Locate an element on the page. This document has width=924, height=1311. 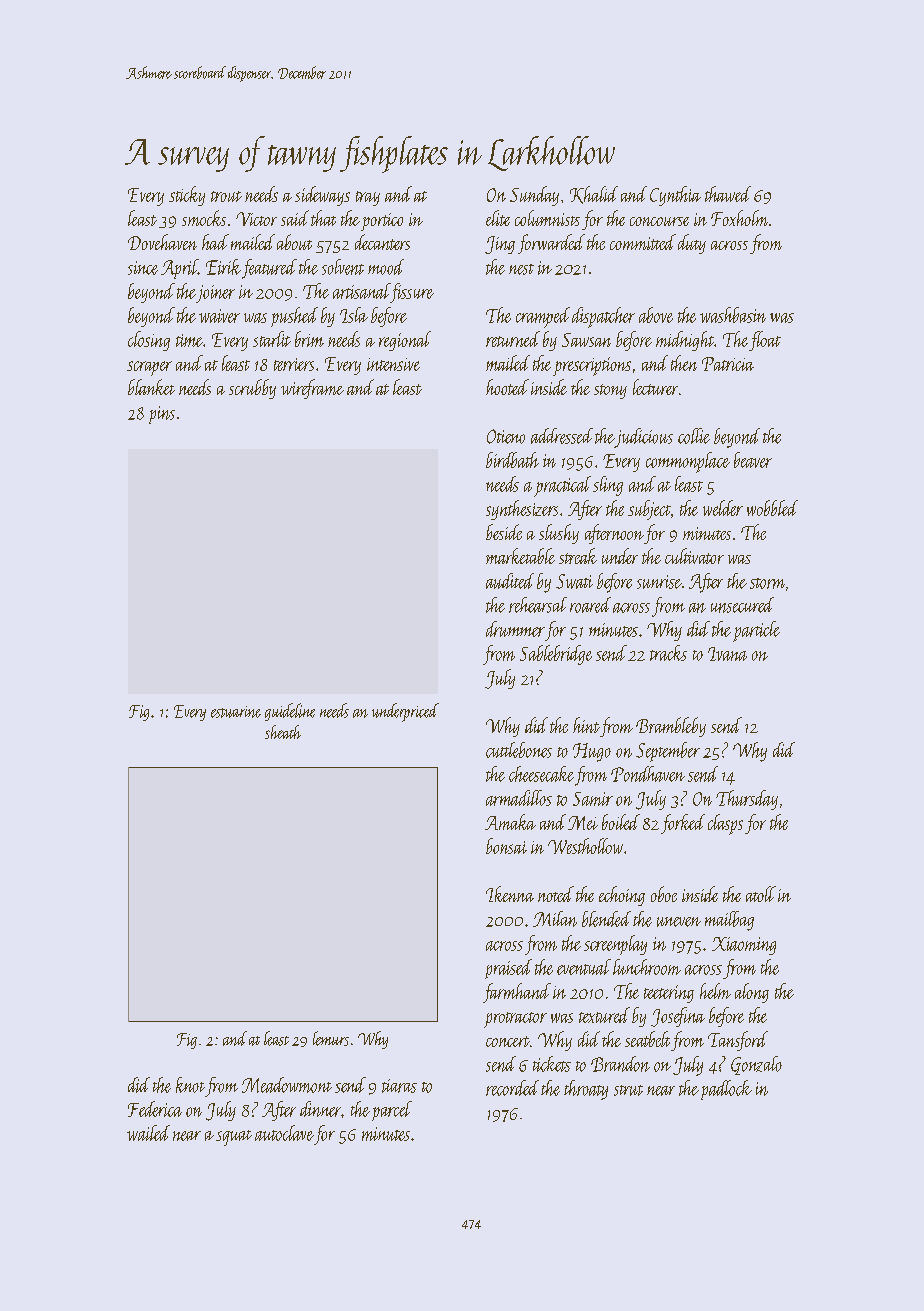
tiaras is located at coordinates (399, 1086).
